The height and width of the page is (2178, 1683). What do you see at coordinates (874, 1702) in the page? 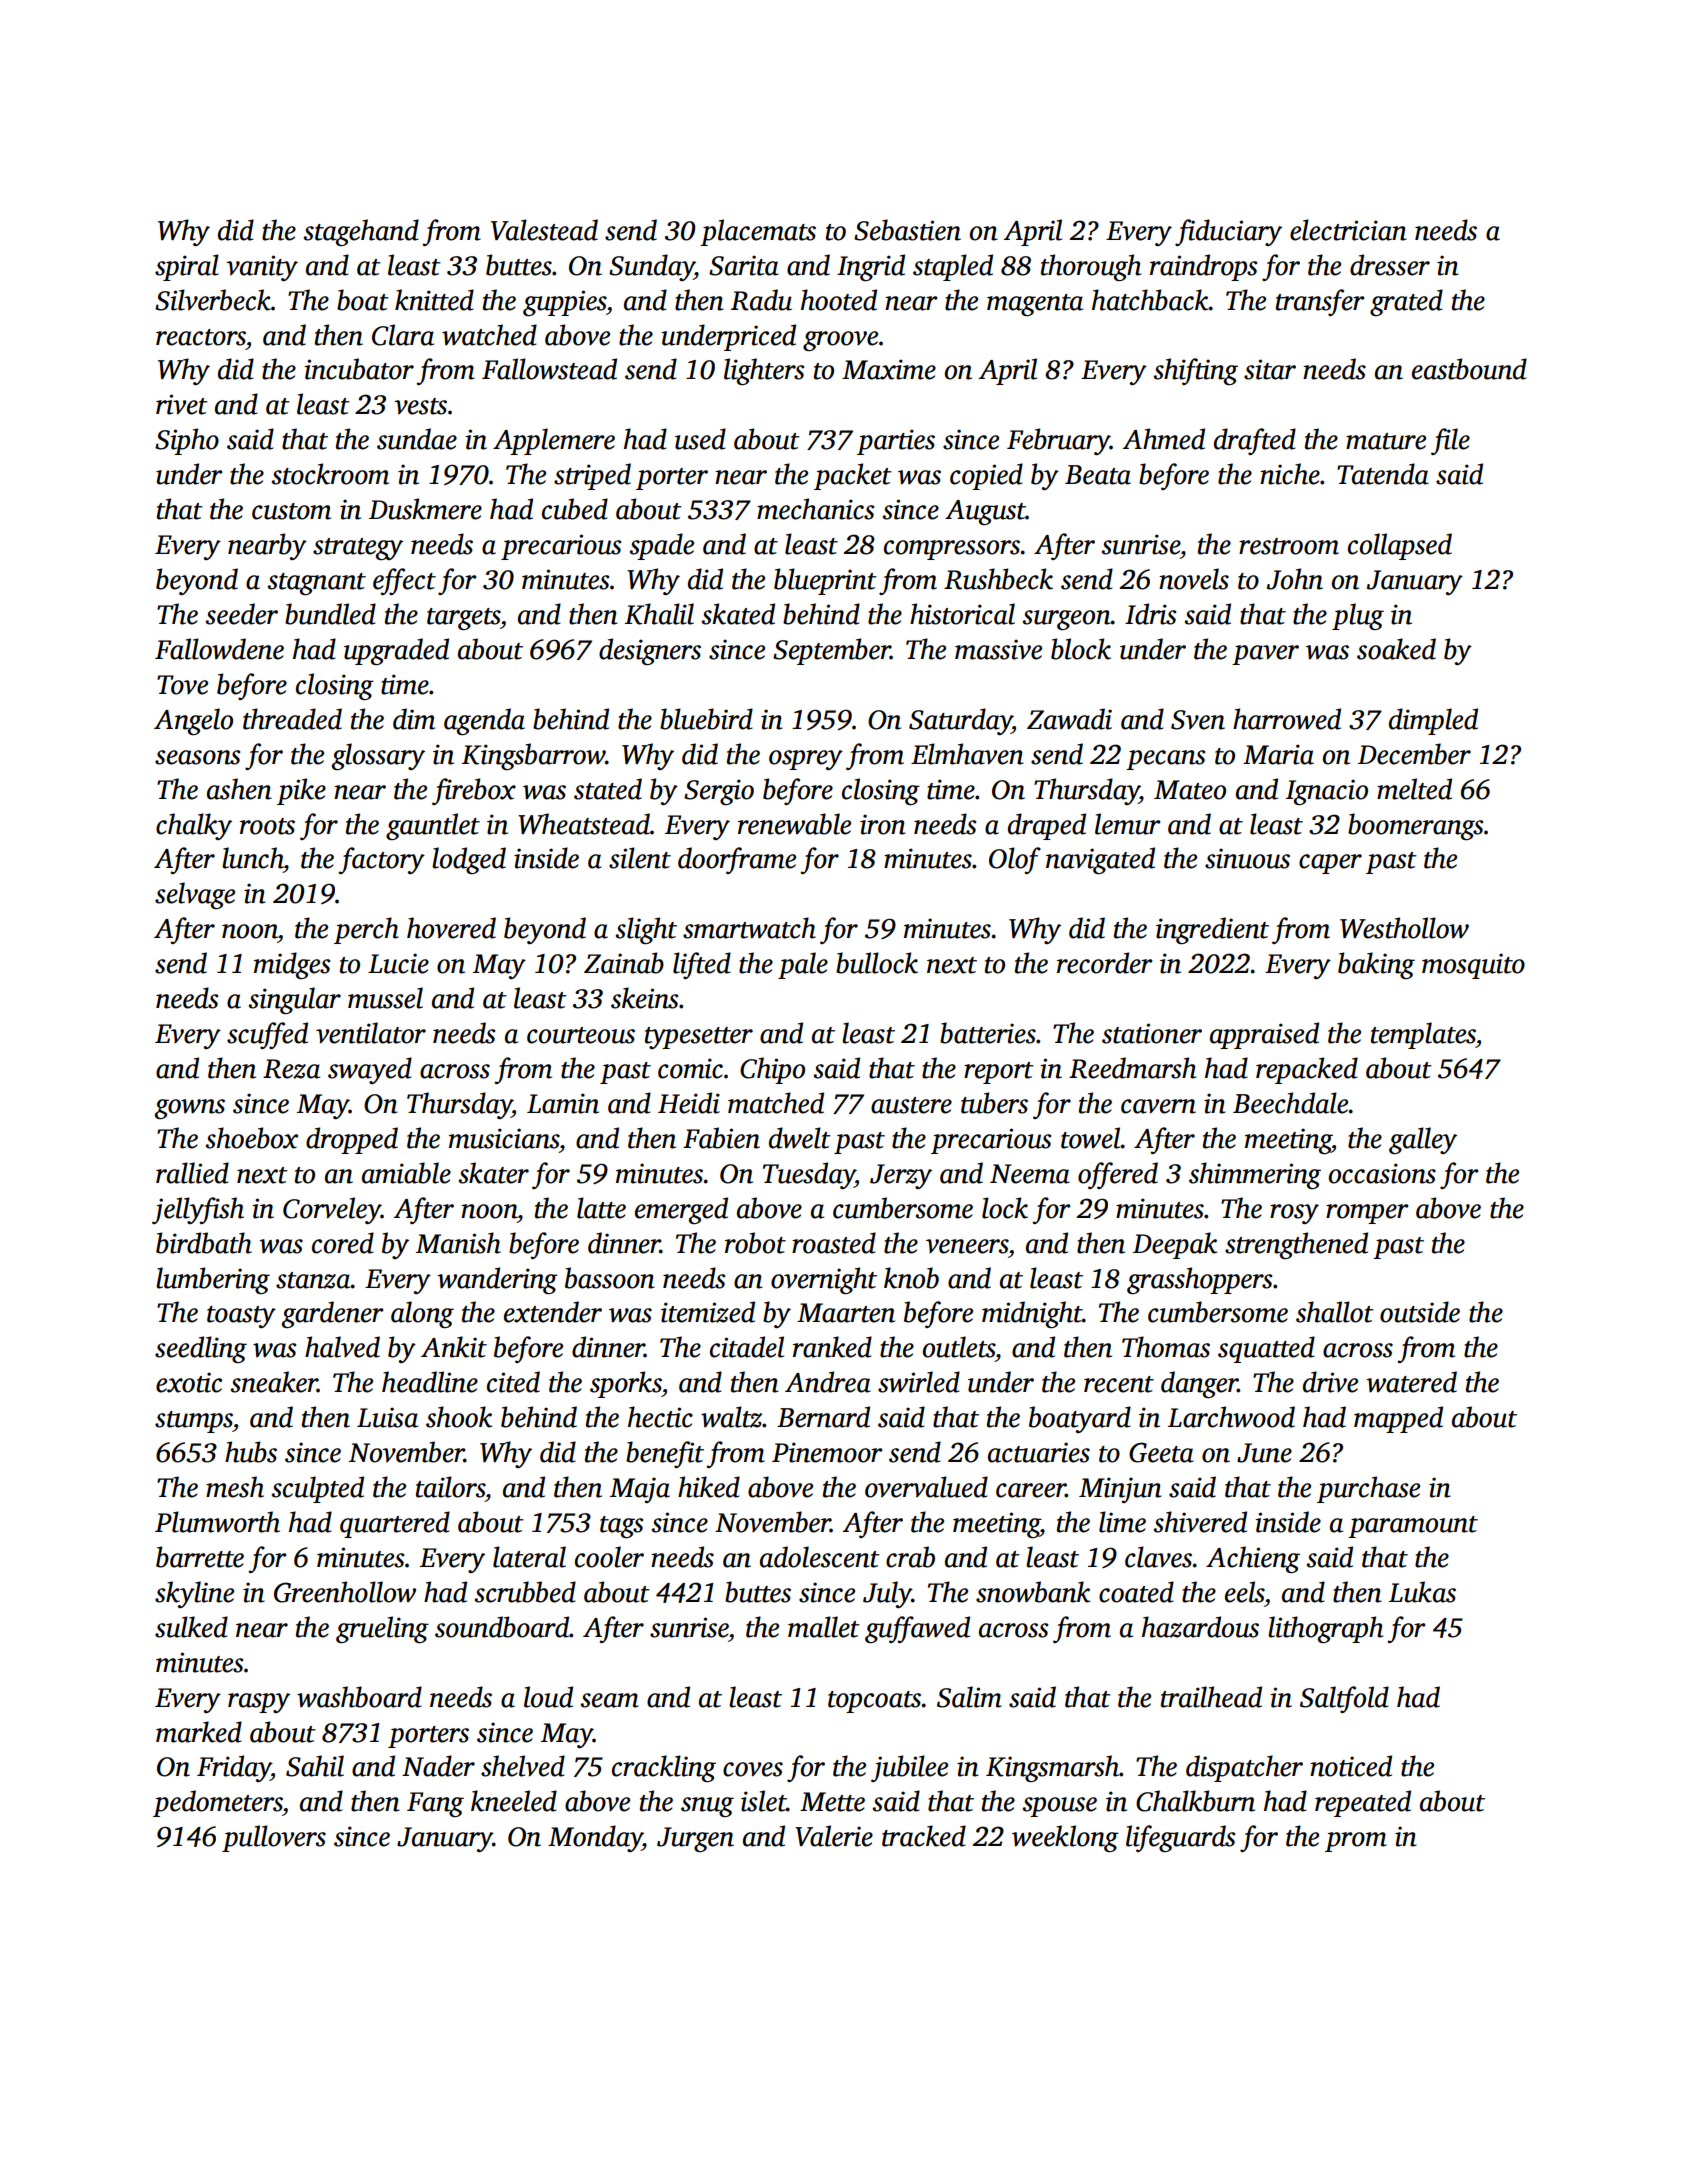
I see `topcoats` at bounding box center [874, 1702].
